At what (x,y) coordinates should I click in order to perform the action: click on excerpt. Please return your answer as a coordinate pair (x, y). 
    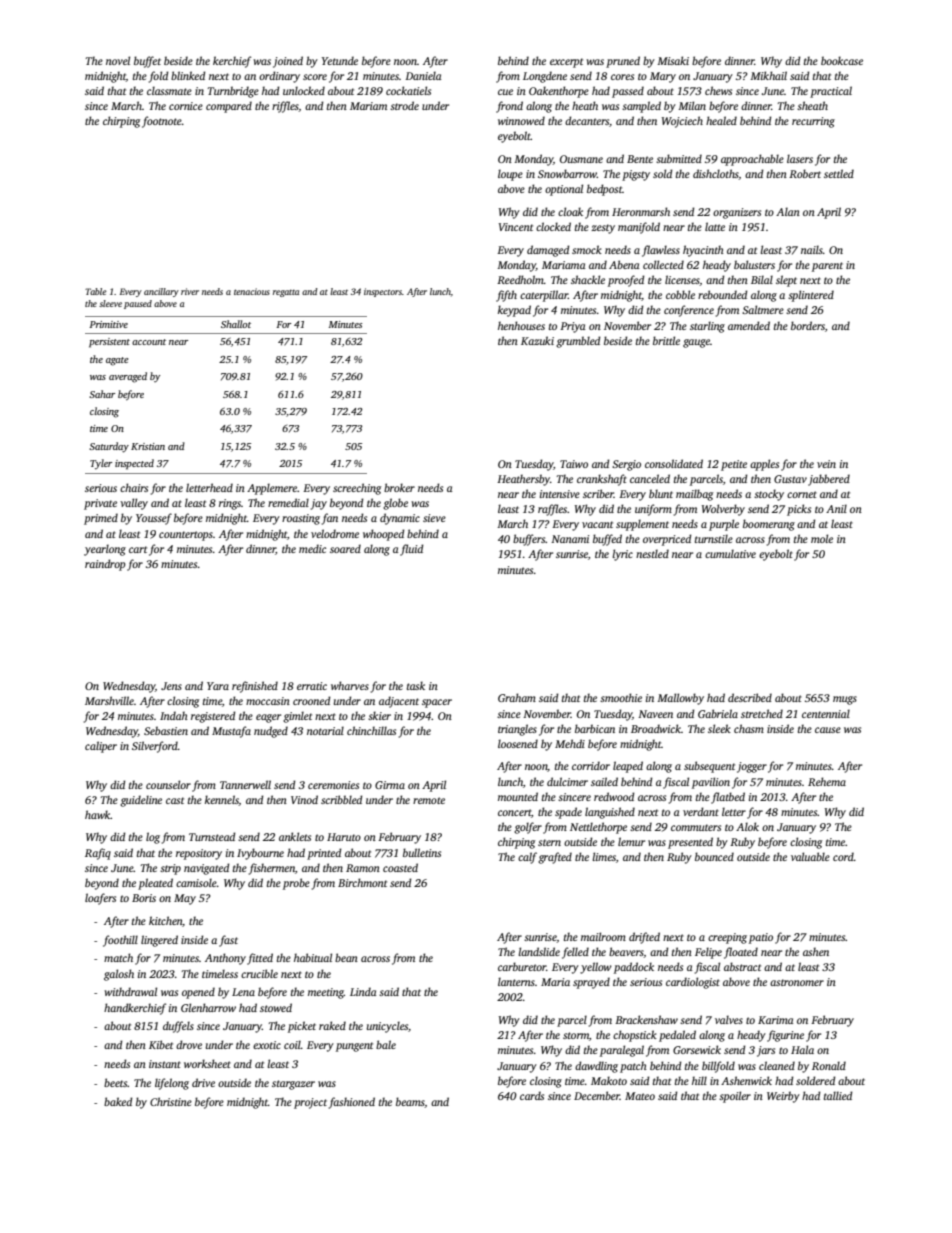
    Looking at the image, I should click on (566, 63).
